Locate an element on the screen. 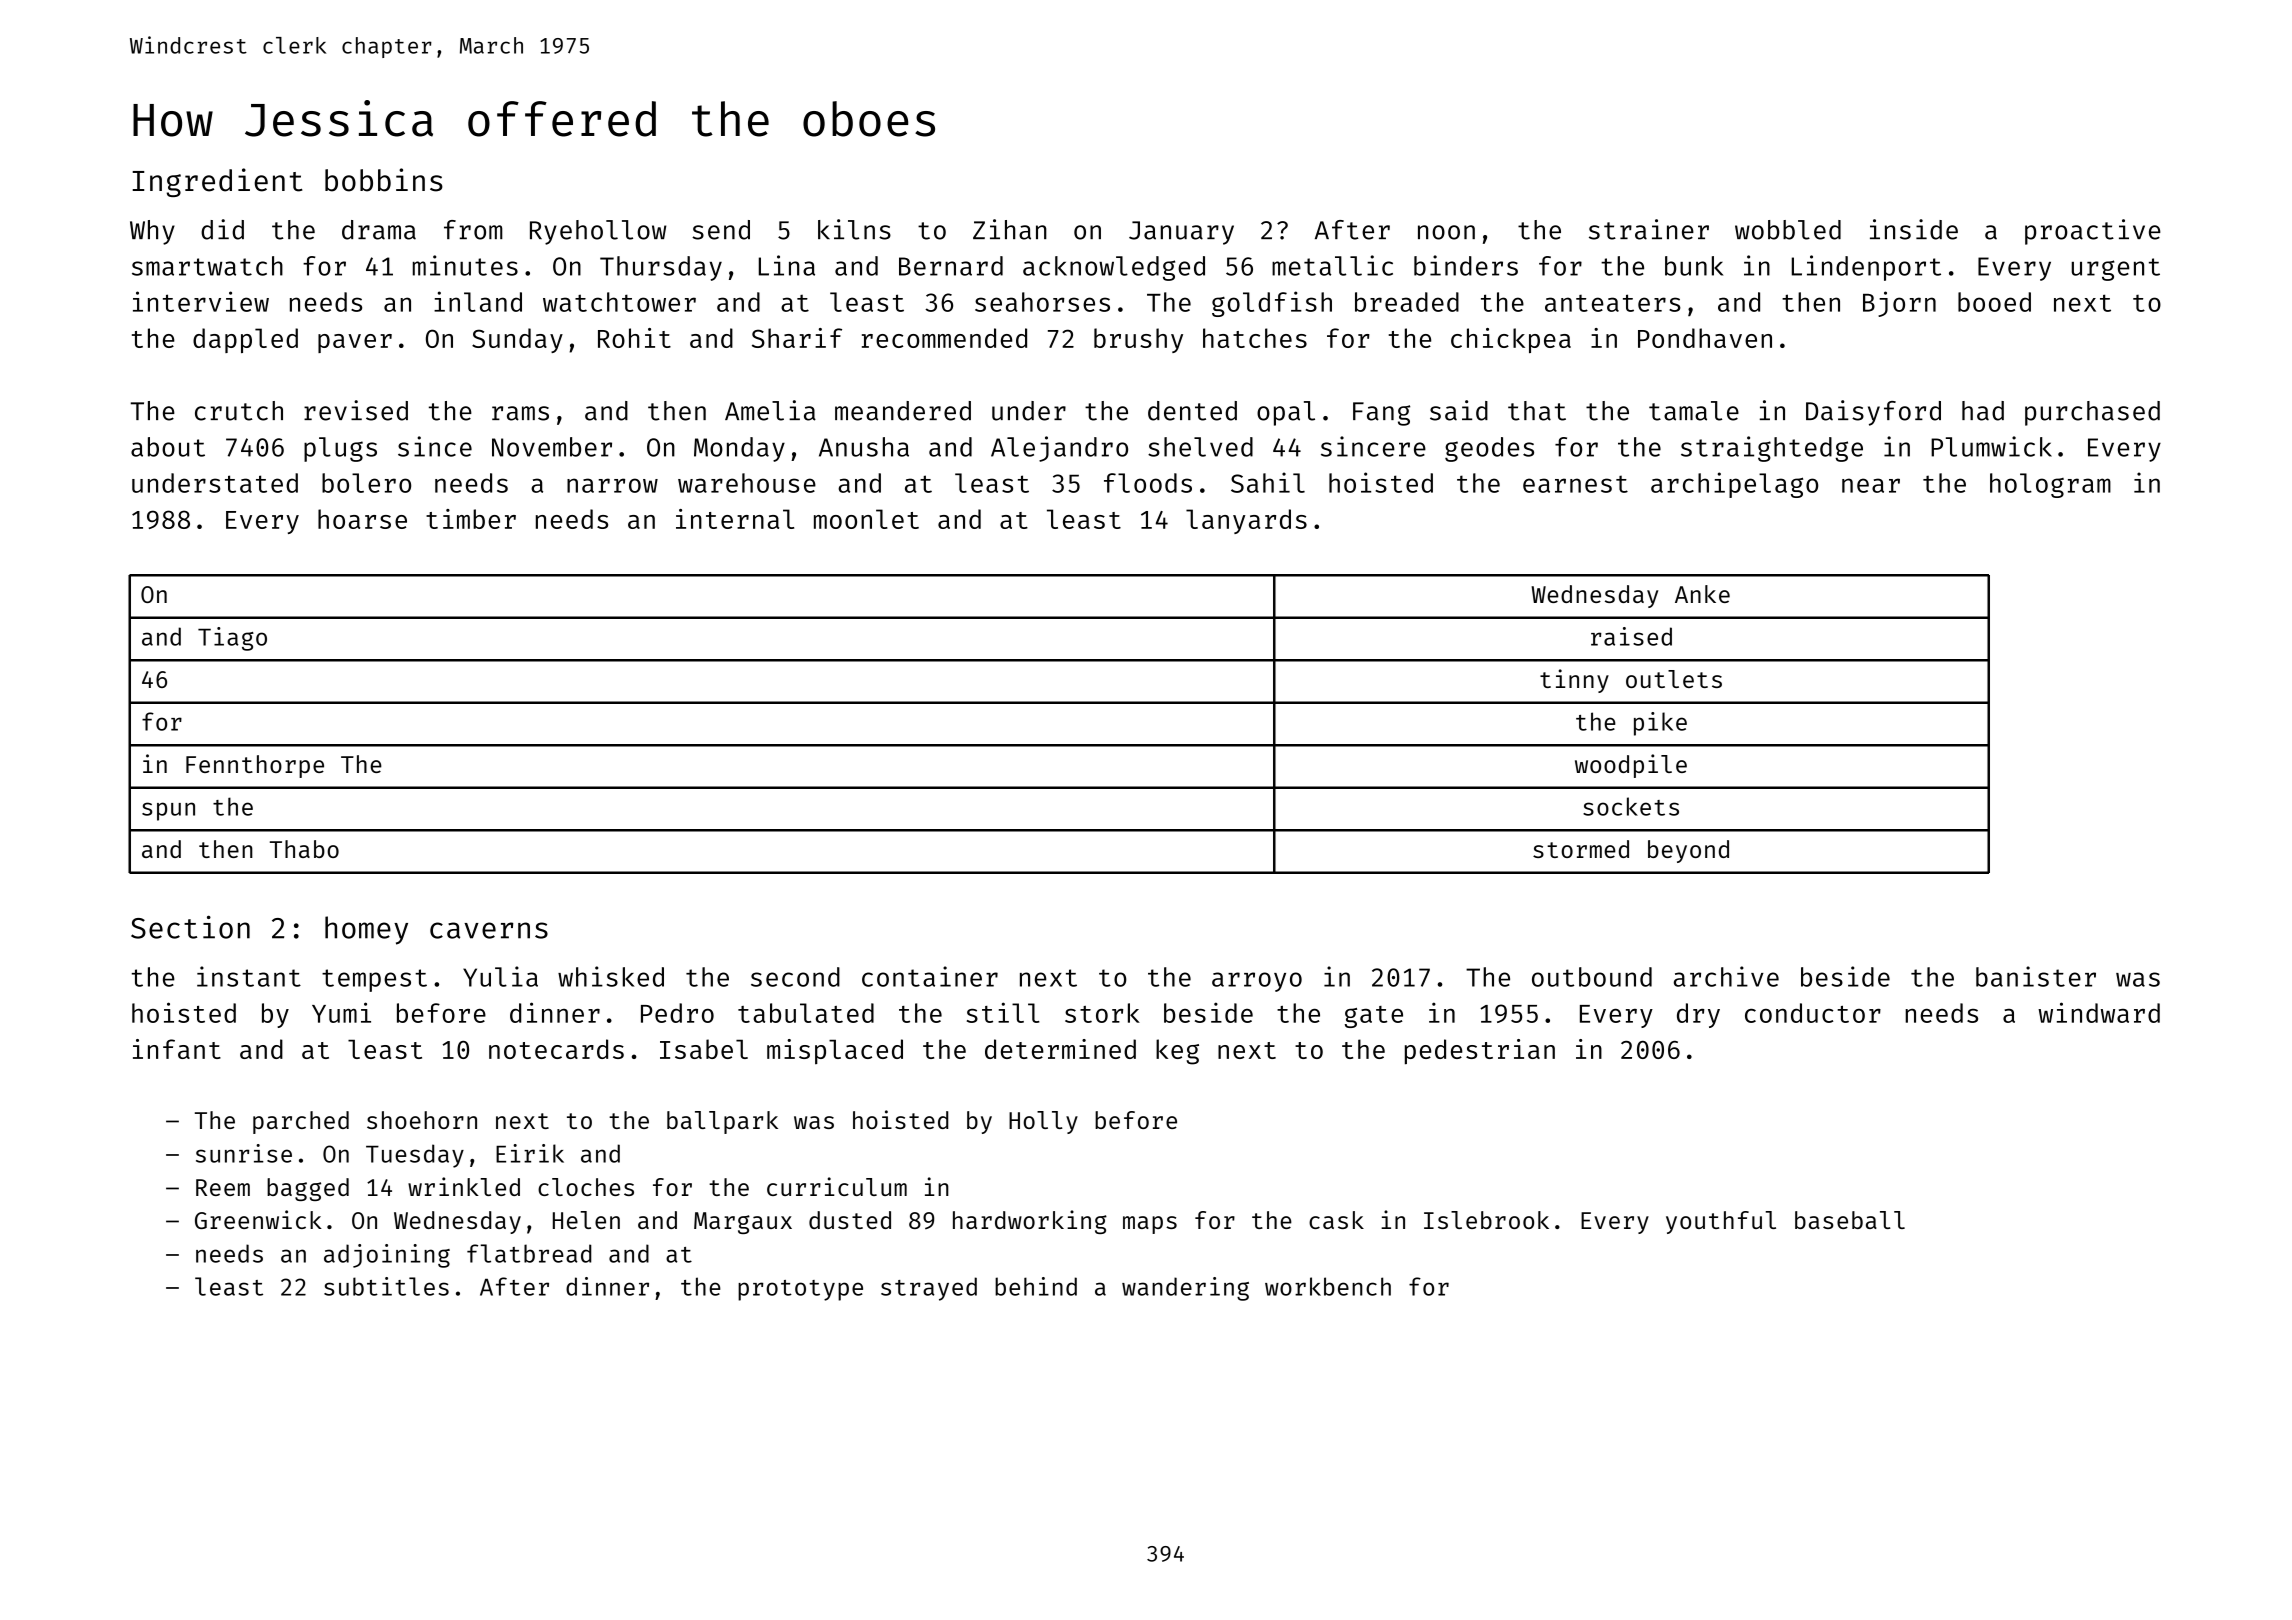 This screenshot has width=2292, height=1620. instant is located at coordinates (249, 976).
